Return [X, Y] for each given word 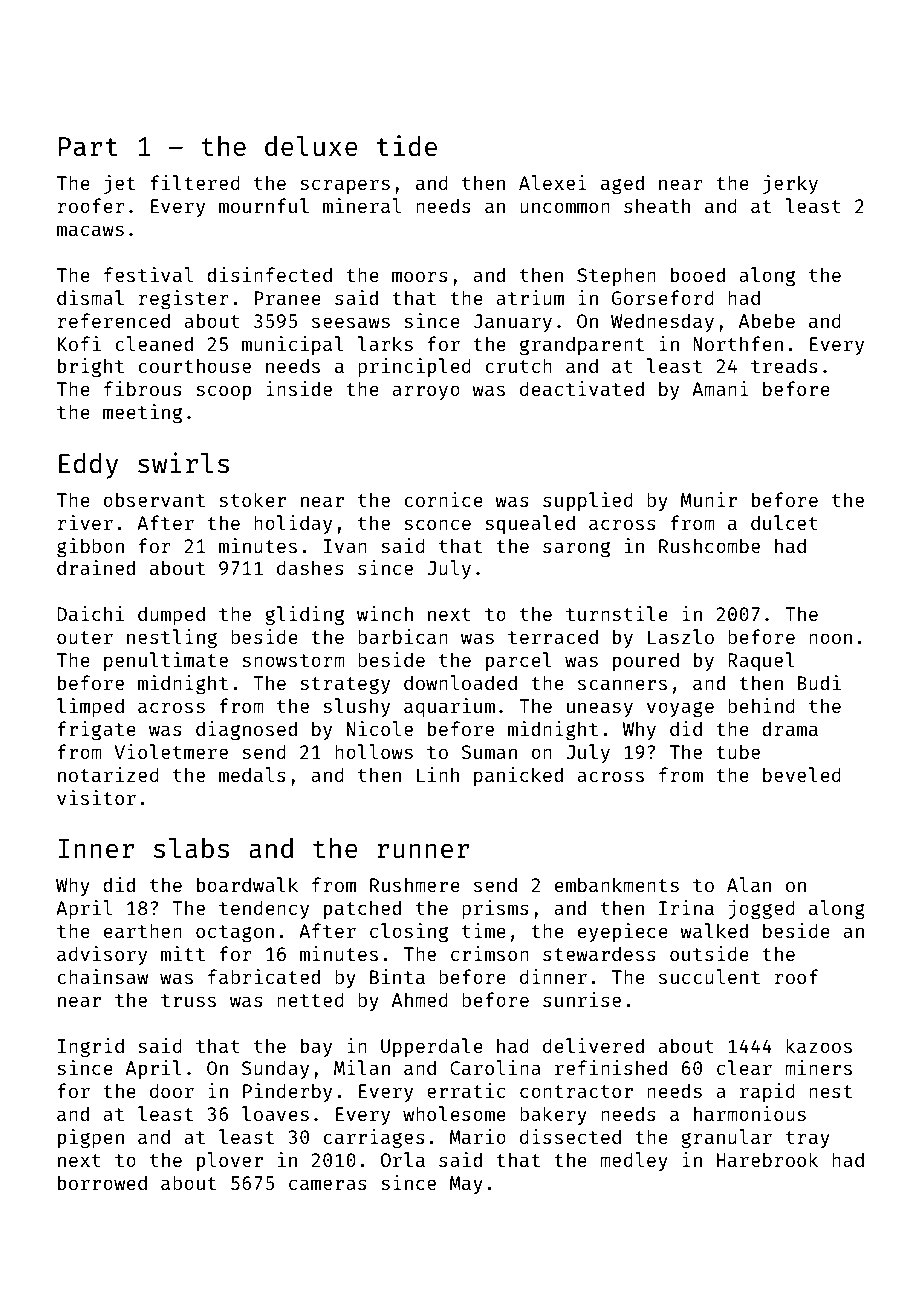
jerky [790, 184]
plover [230, 1161]
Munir [709, 499]
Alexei [553, 182]
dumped [171, 615]
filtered [195, 182]
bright [91, 367]
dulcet [784, 522]
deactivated [582, 388]
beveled [802, 774]
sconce [437, 524]
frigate [97, 730]
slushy [356, 707]
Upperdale [432, 1047]
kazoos [819, 1045]
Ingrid [91, 1047]
